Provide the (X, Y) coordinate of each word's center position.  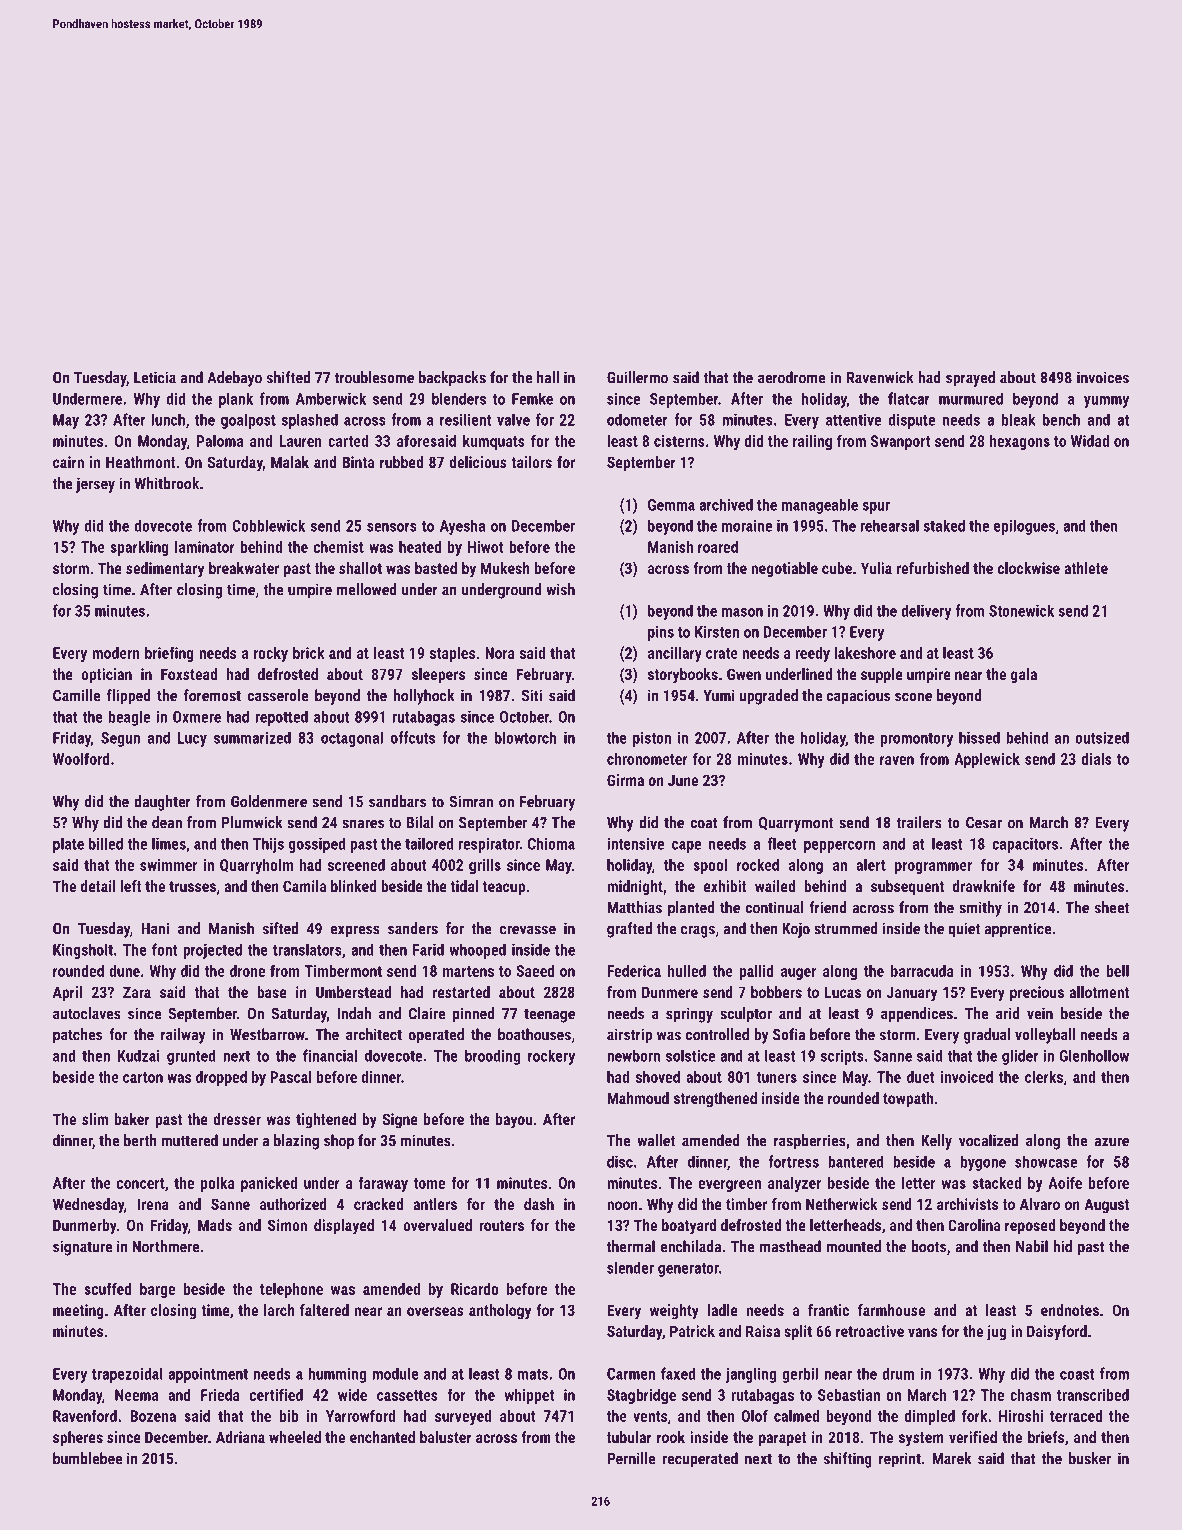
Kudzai (139, 1056)
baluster (445, 1437)
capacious (858, 697)
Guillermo (637, 377)
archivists (967, 1204)
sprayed (970, 379)
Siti (532, 695)
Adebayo (234, 379)
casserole (278, 695)
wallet (656, 1140)
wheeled (295, 1437)
